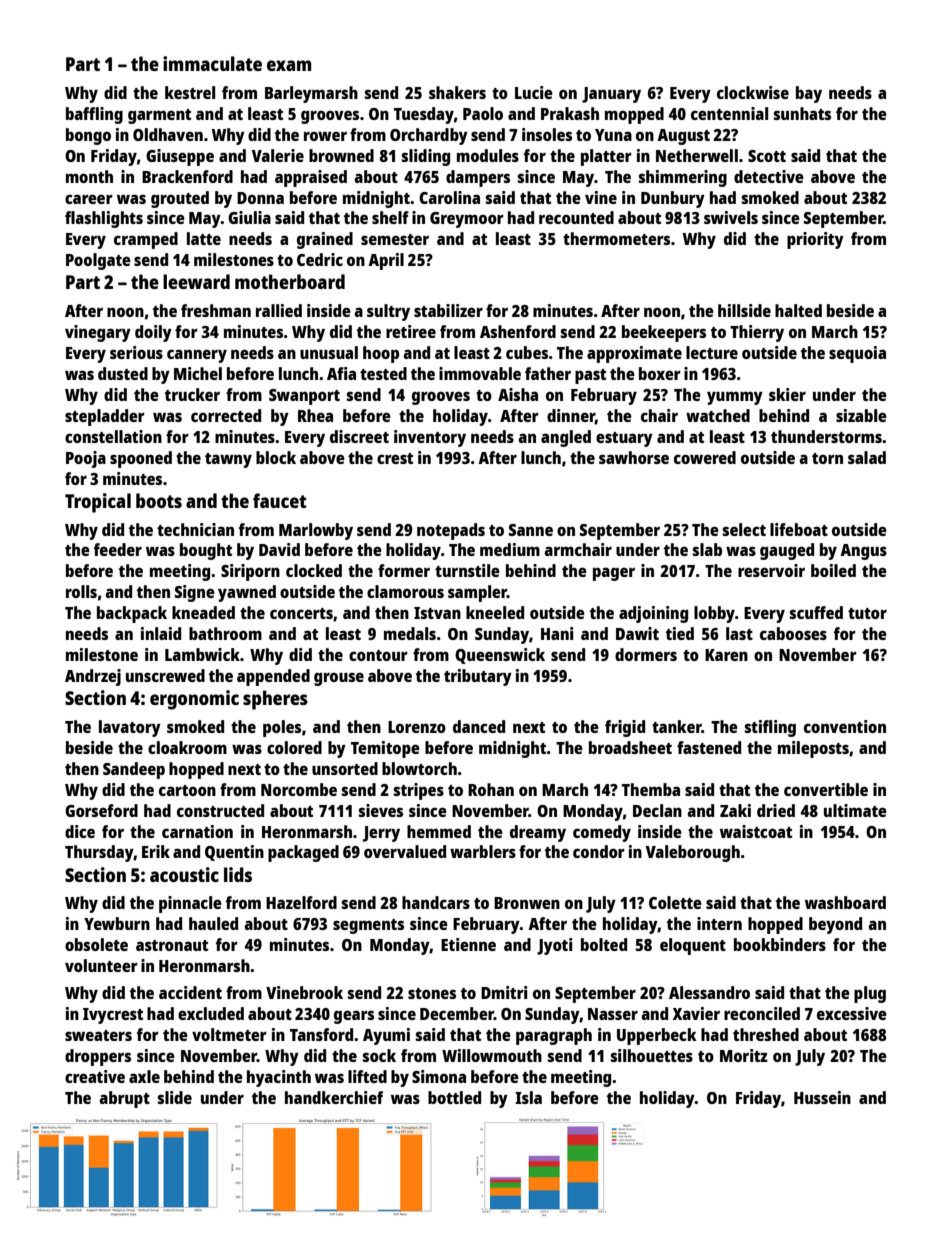  I want to click on Prakash, so click(570, 113).
